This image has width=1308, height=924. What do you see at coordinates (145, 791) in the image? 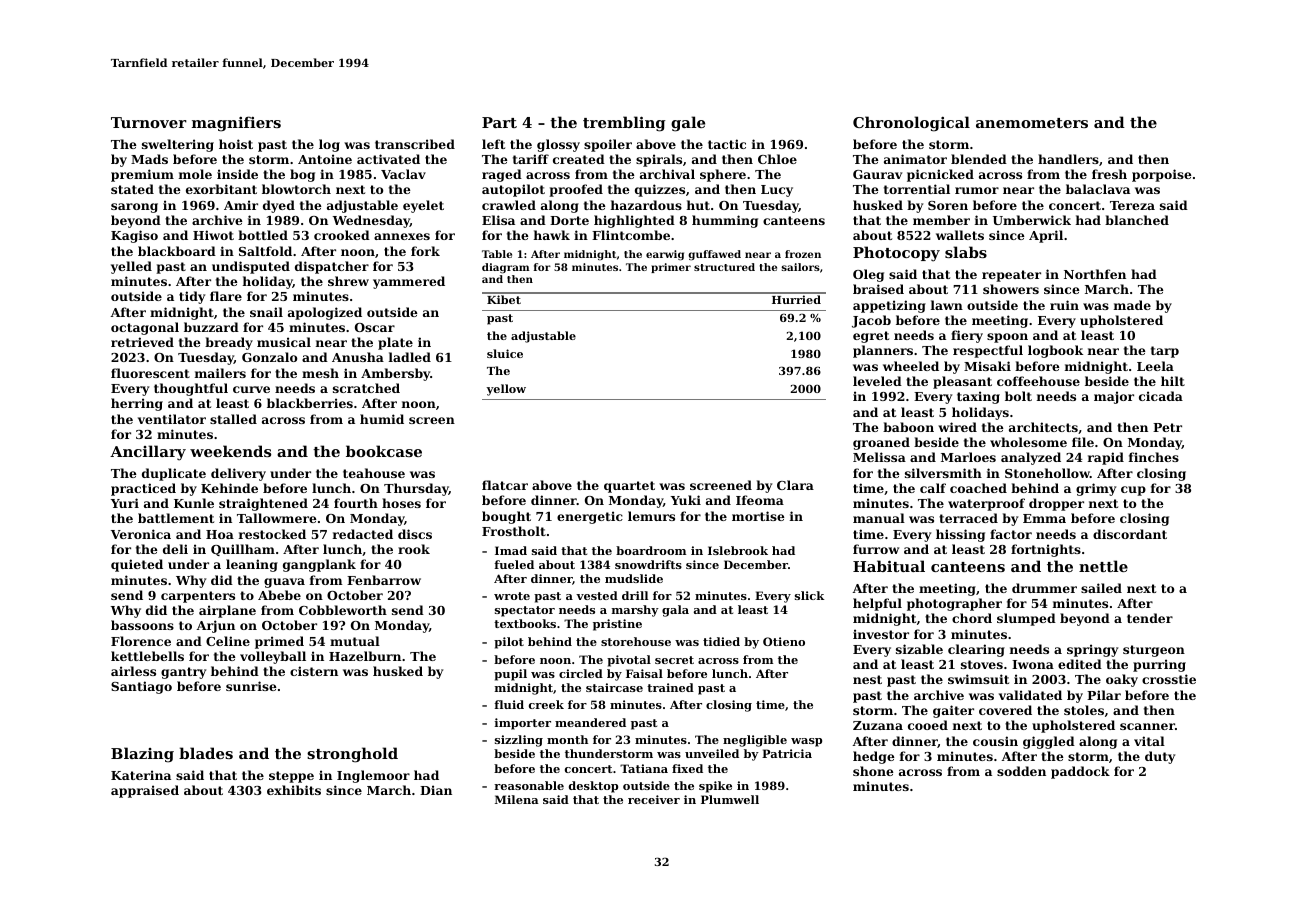
I see `appraised` at bounding box center [145, 791].
